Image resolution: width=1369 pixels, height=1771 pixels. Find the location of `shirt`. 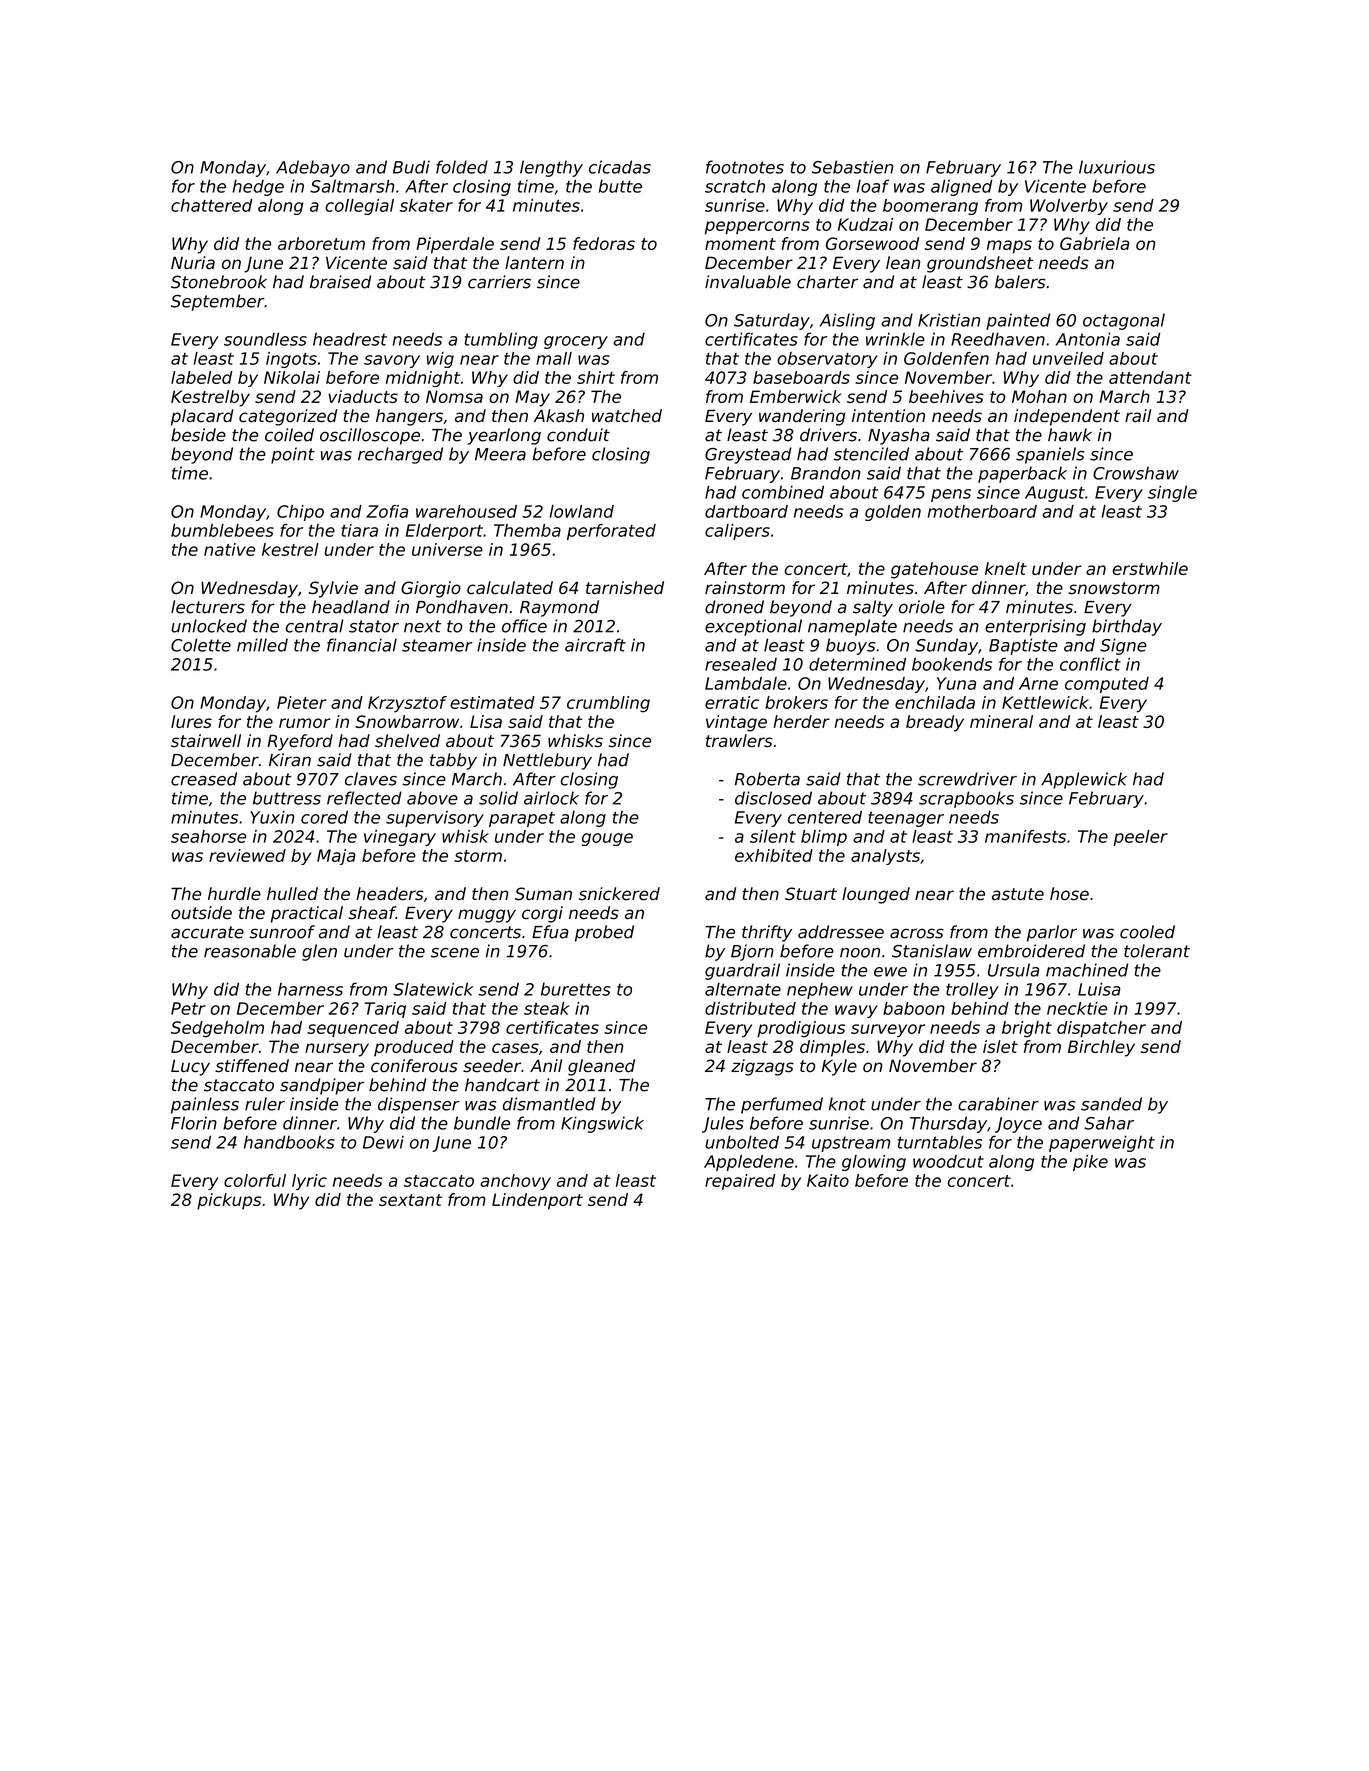

shirt is located at coordinates (596, 377).
